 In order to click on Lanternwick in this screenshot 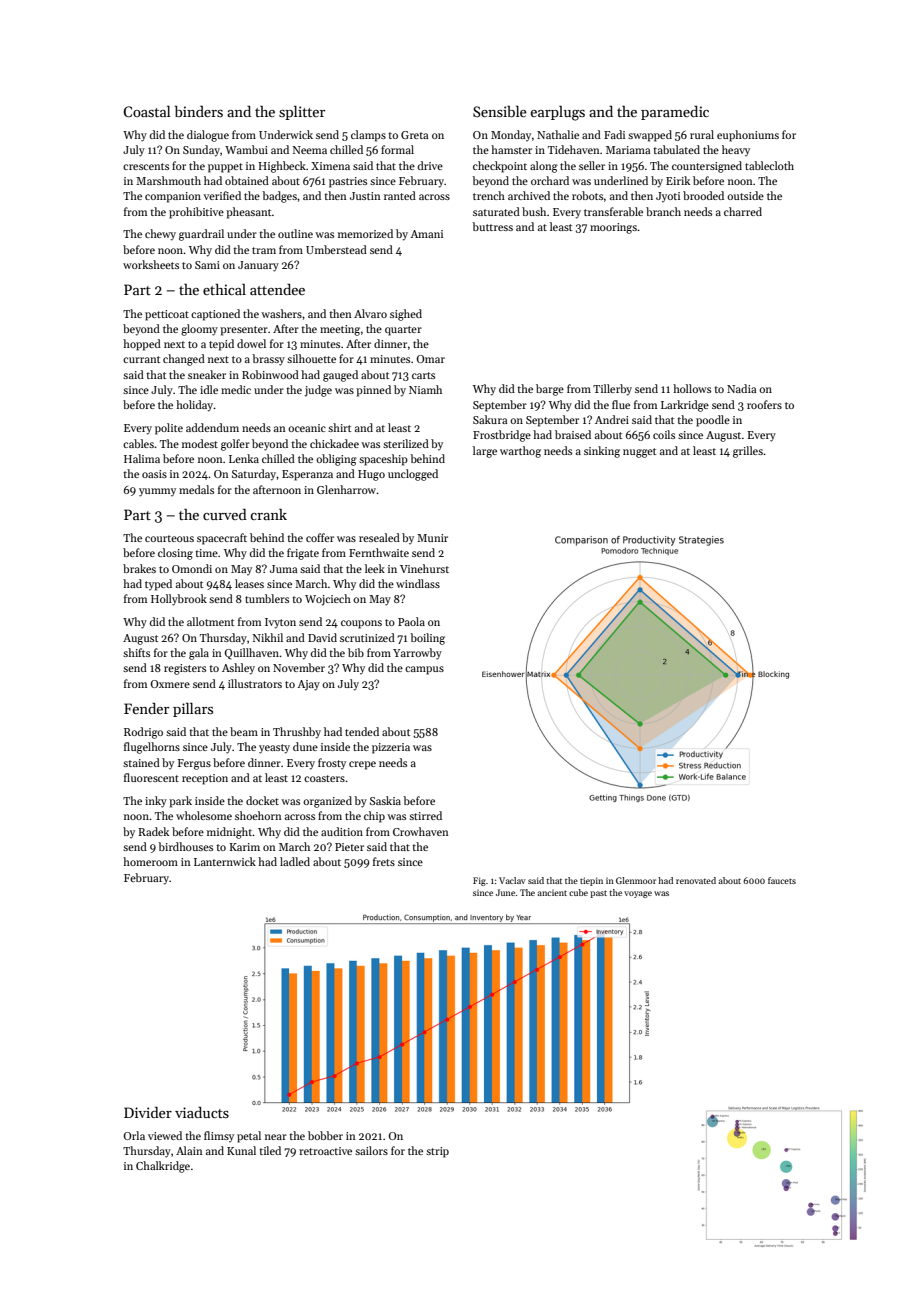, I will do `click(225, 861)`.
